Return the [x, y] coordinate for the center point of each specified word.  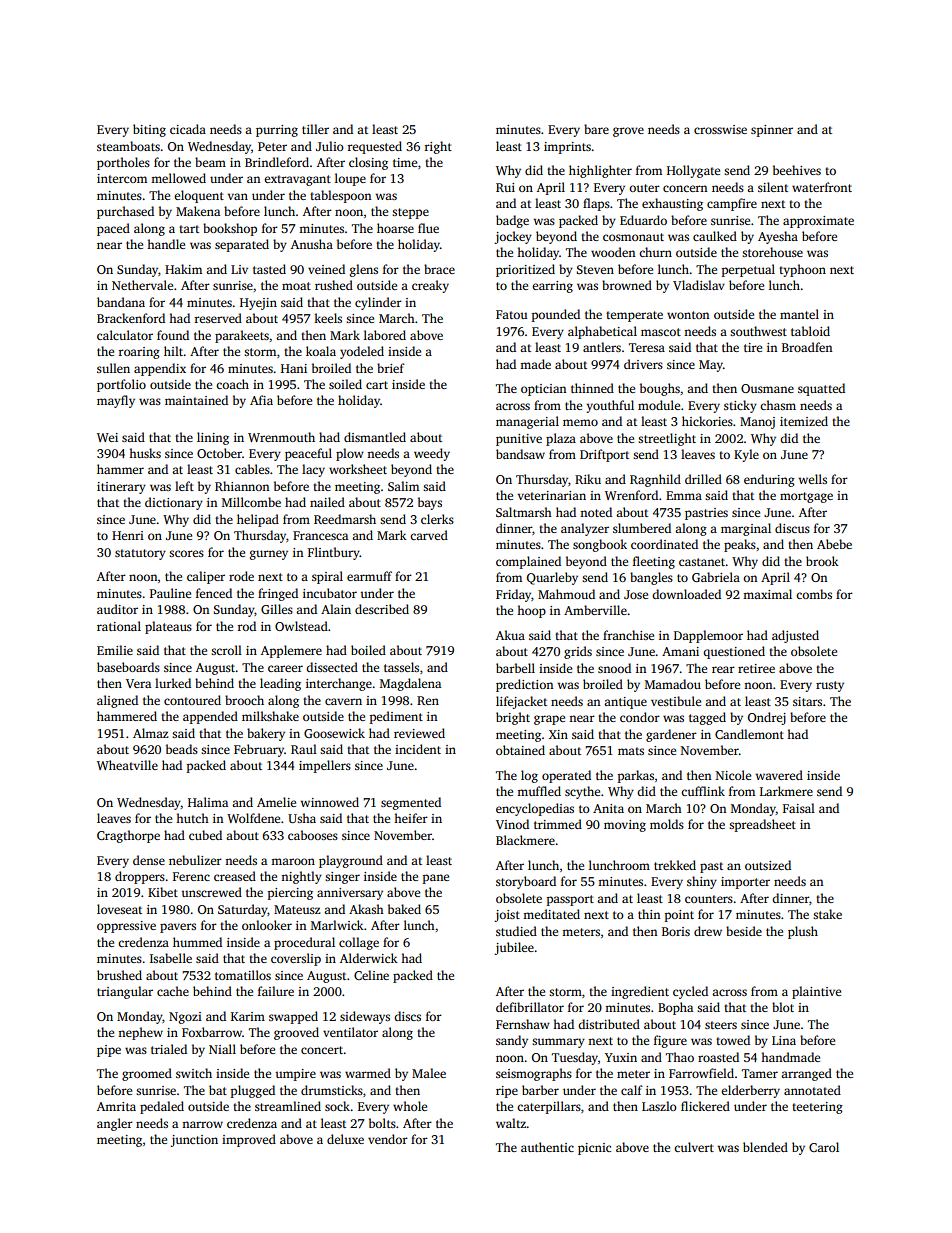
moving [625, 826]
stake [827, 914]
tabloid [810, 331]
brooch [244, 700]
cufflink [703, 791]
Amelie [276, 802]
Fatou [511, 314]
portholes [123, 163]
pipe [109, 1051]
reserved [218, 318]
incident [418, 749]
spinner [772, 131]
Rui [505, 187]
